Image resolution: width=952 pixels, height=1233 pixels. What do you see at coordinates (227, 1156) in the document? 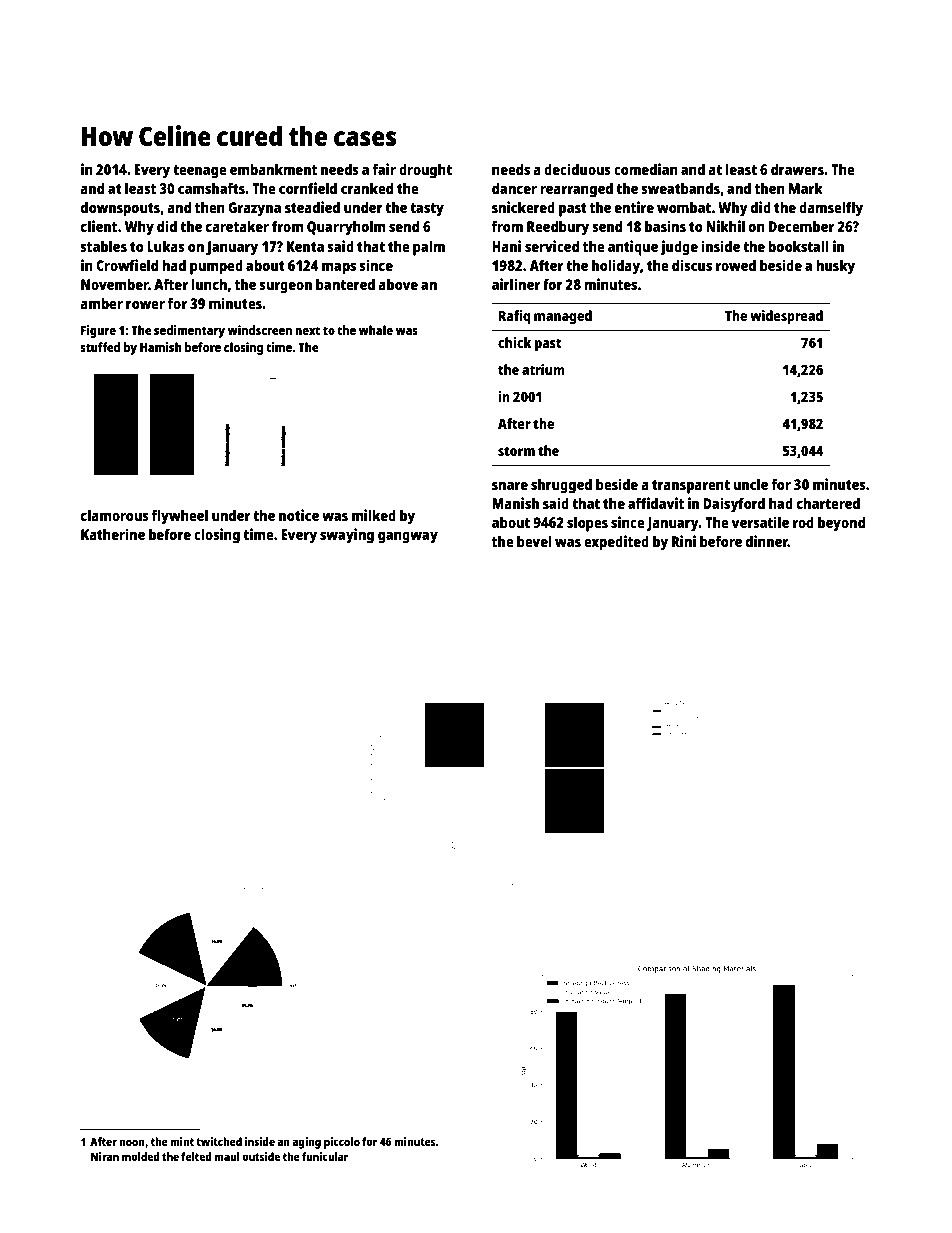
I see `maul` at bounding box center [227, 1156].
